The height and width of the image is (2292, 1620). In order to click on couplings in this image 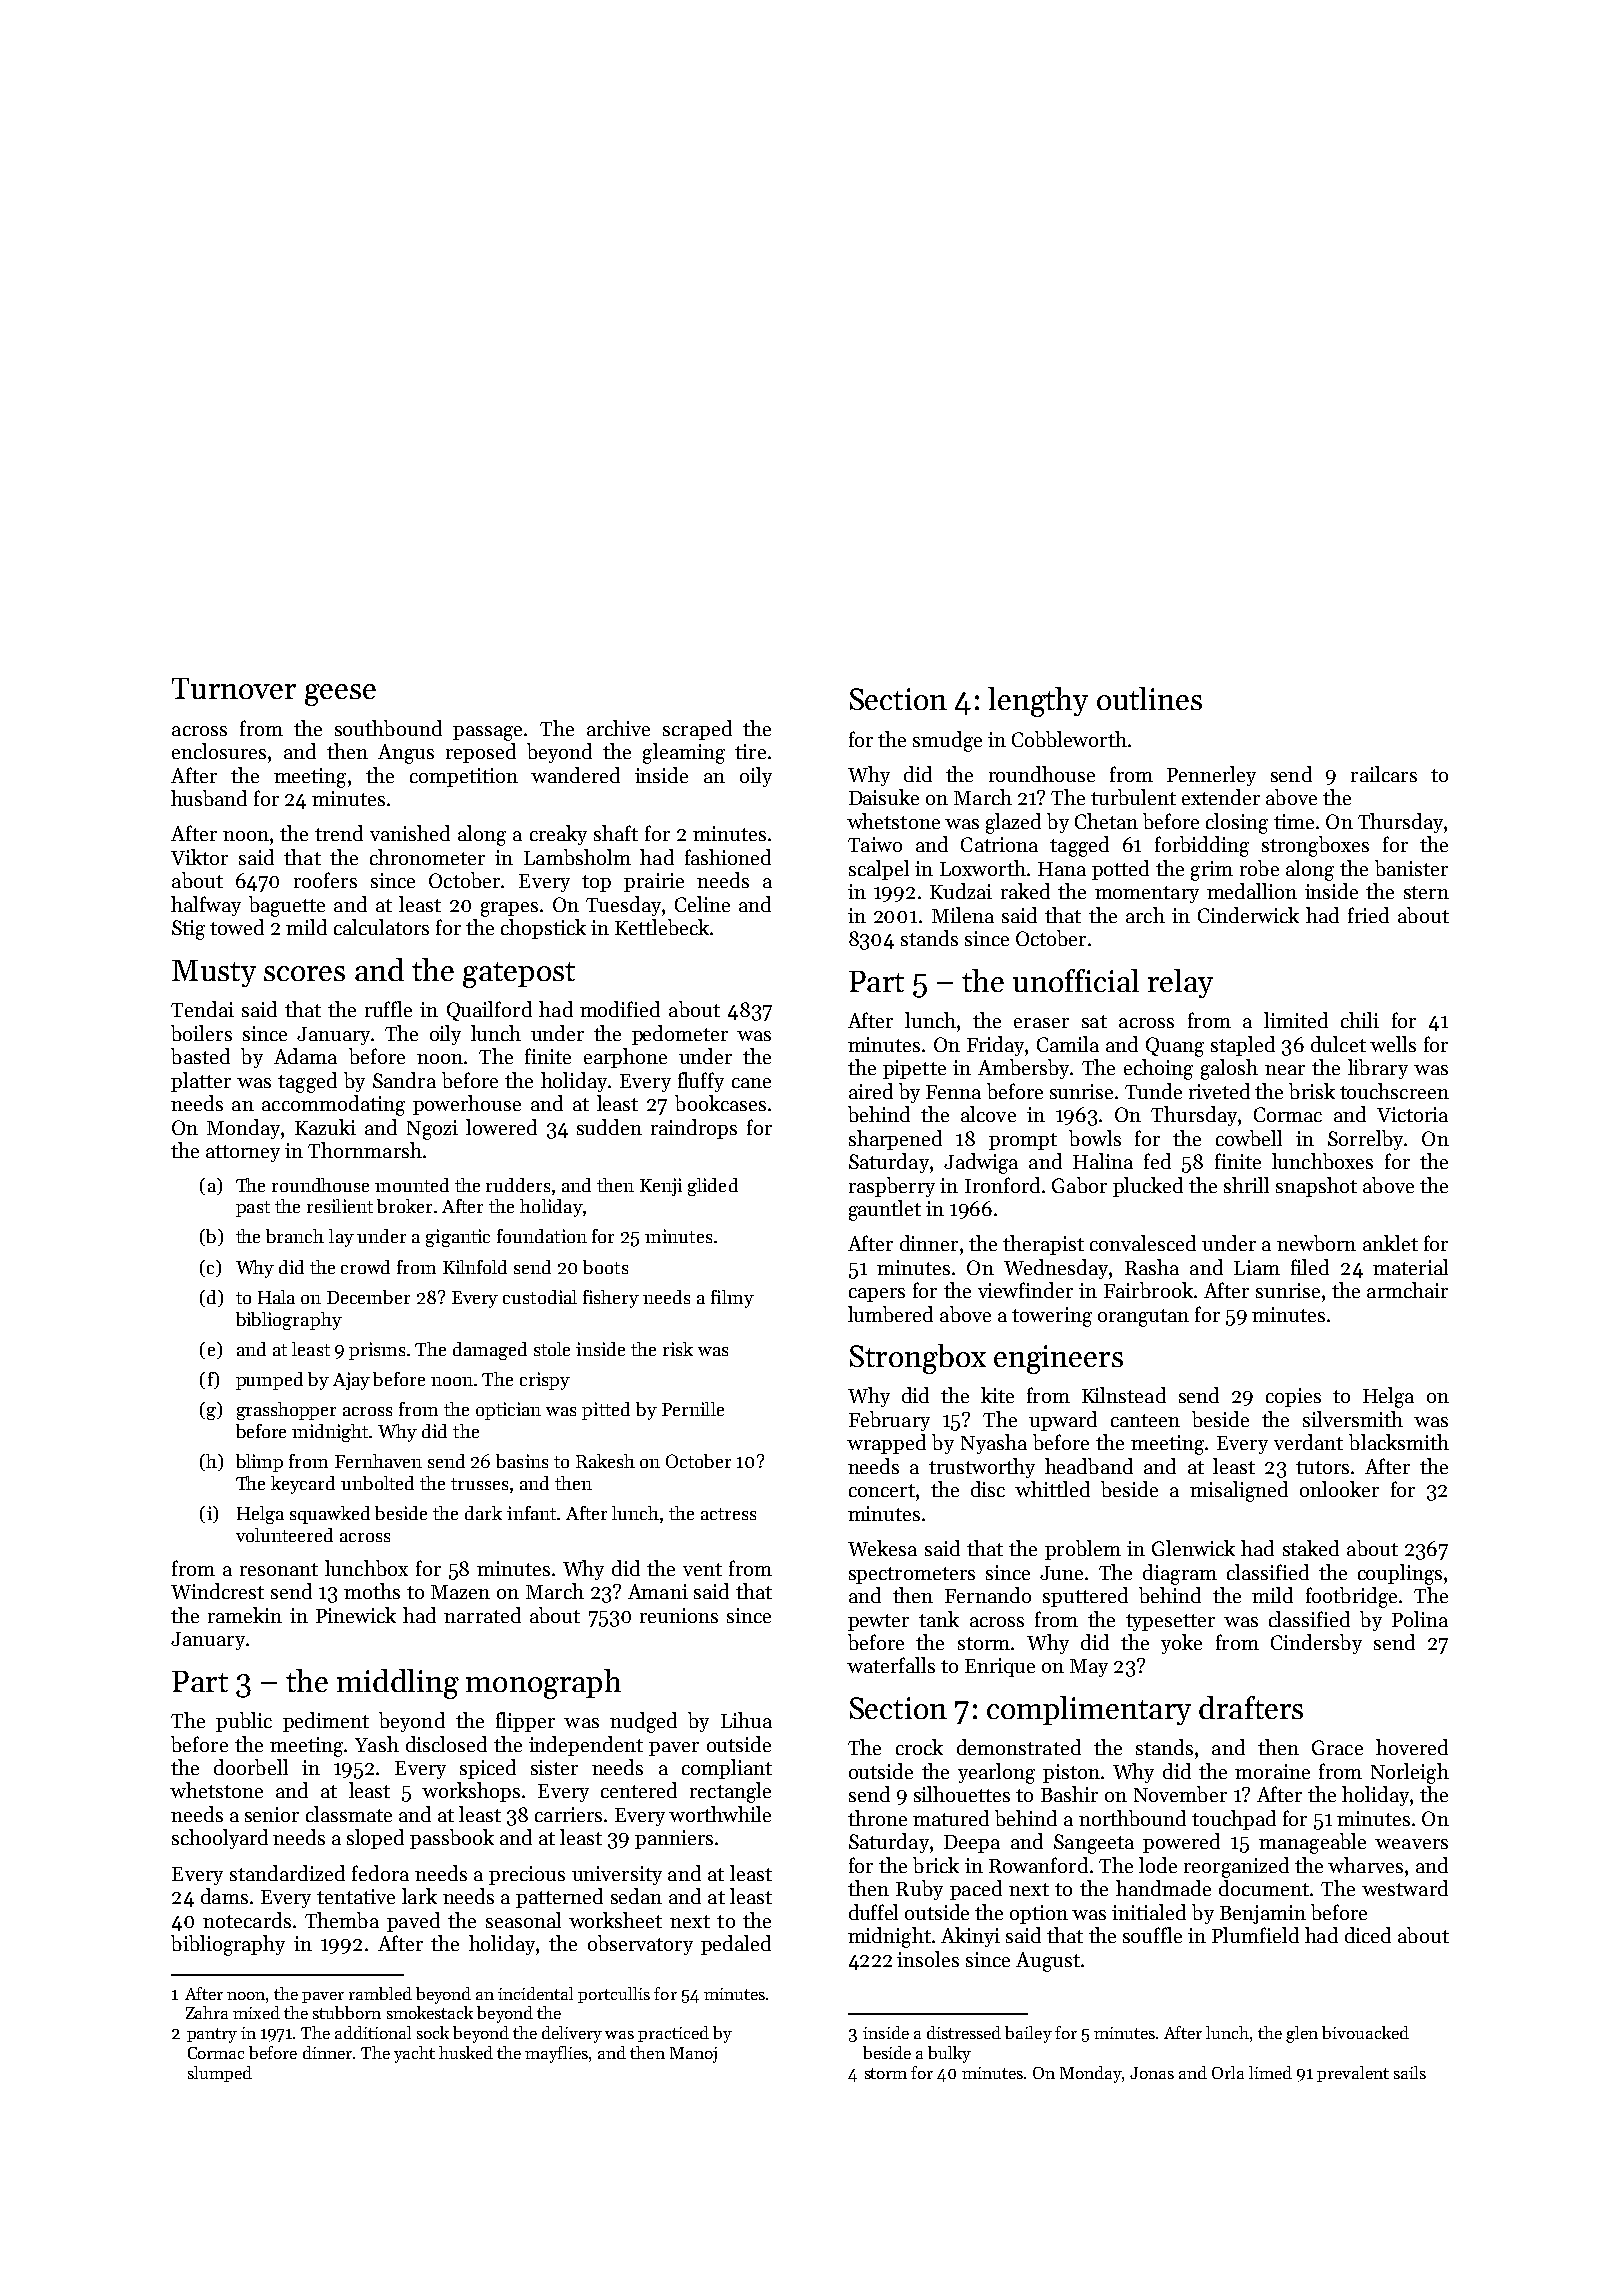, I will do `click(1400, 1574)`.
